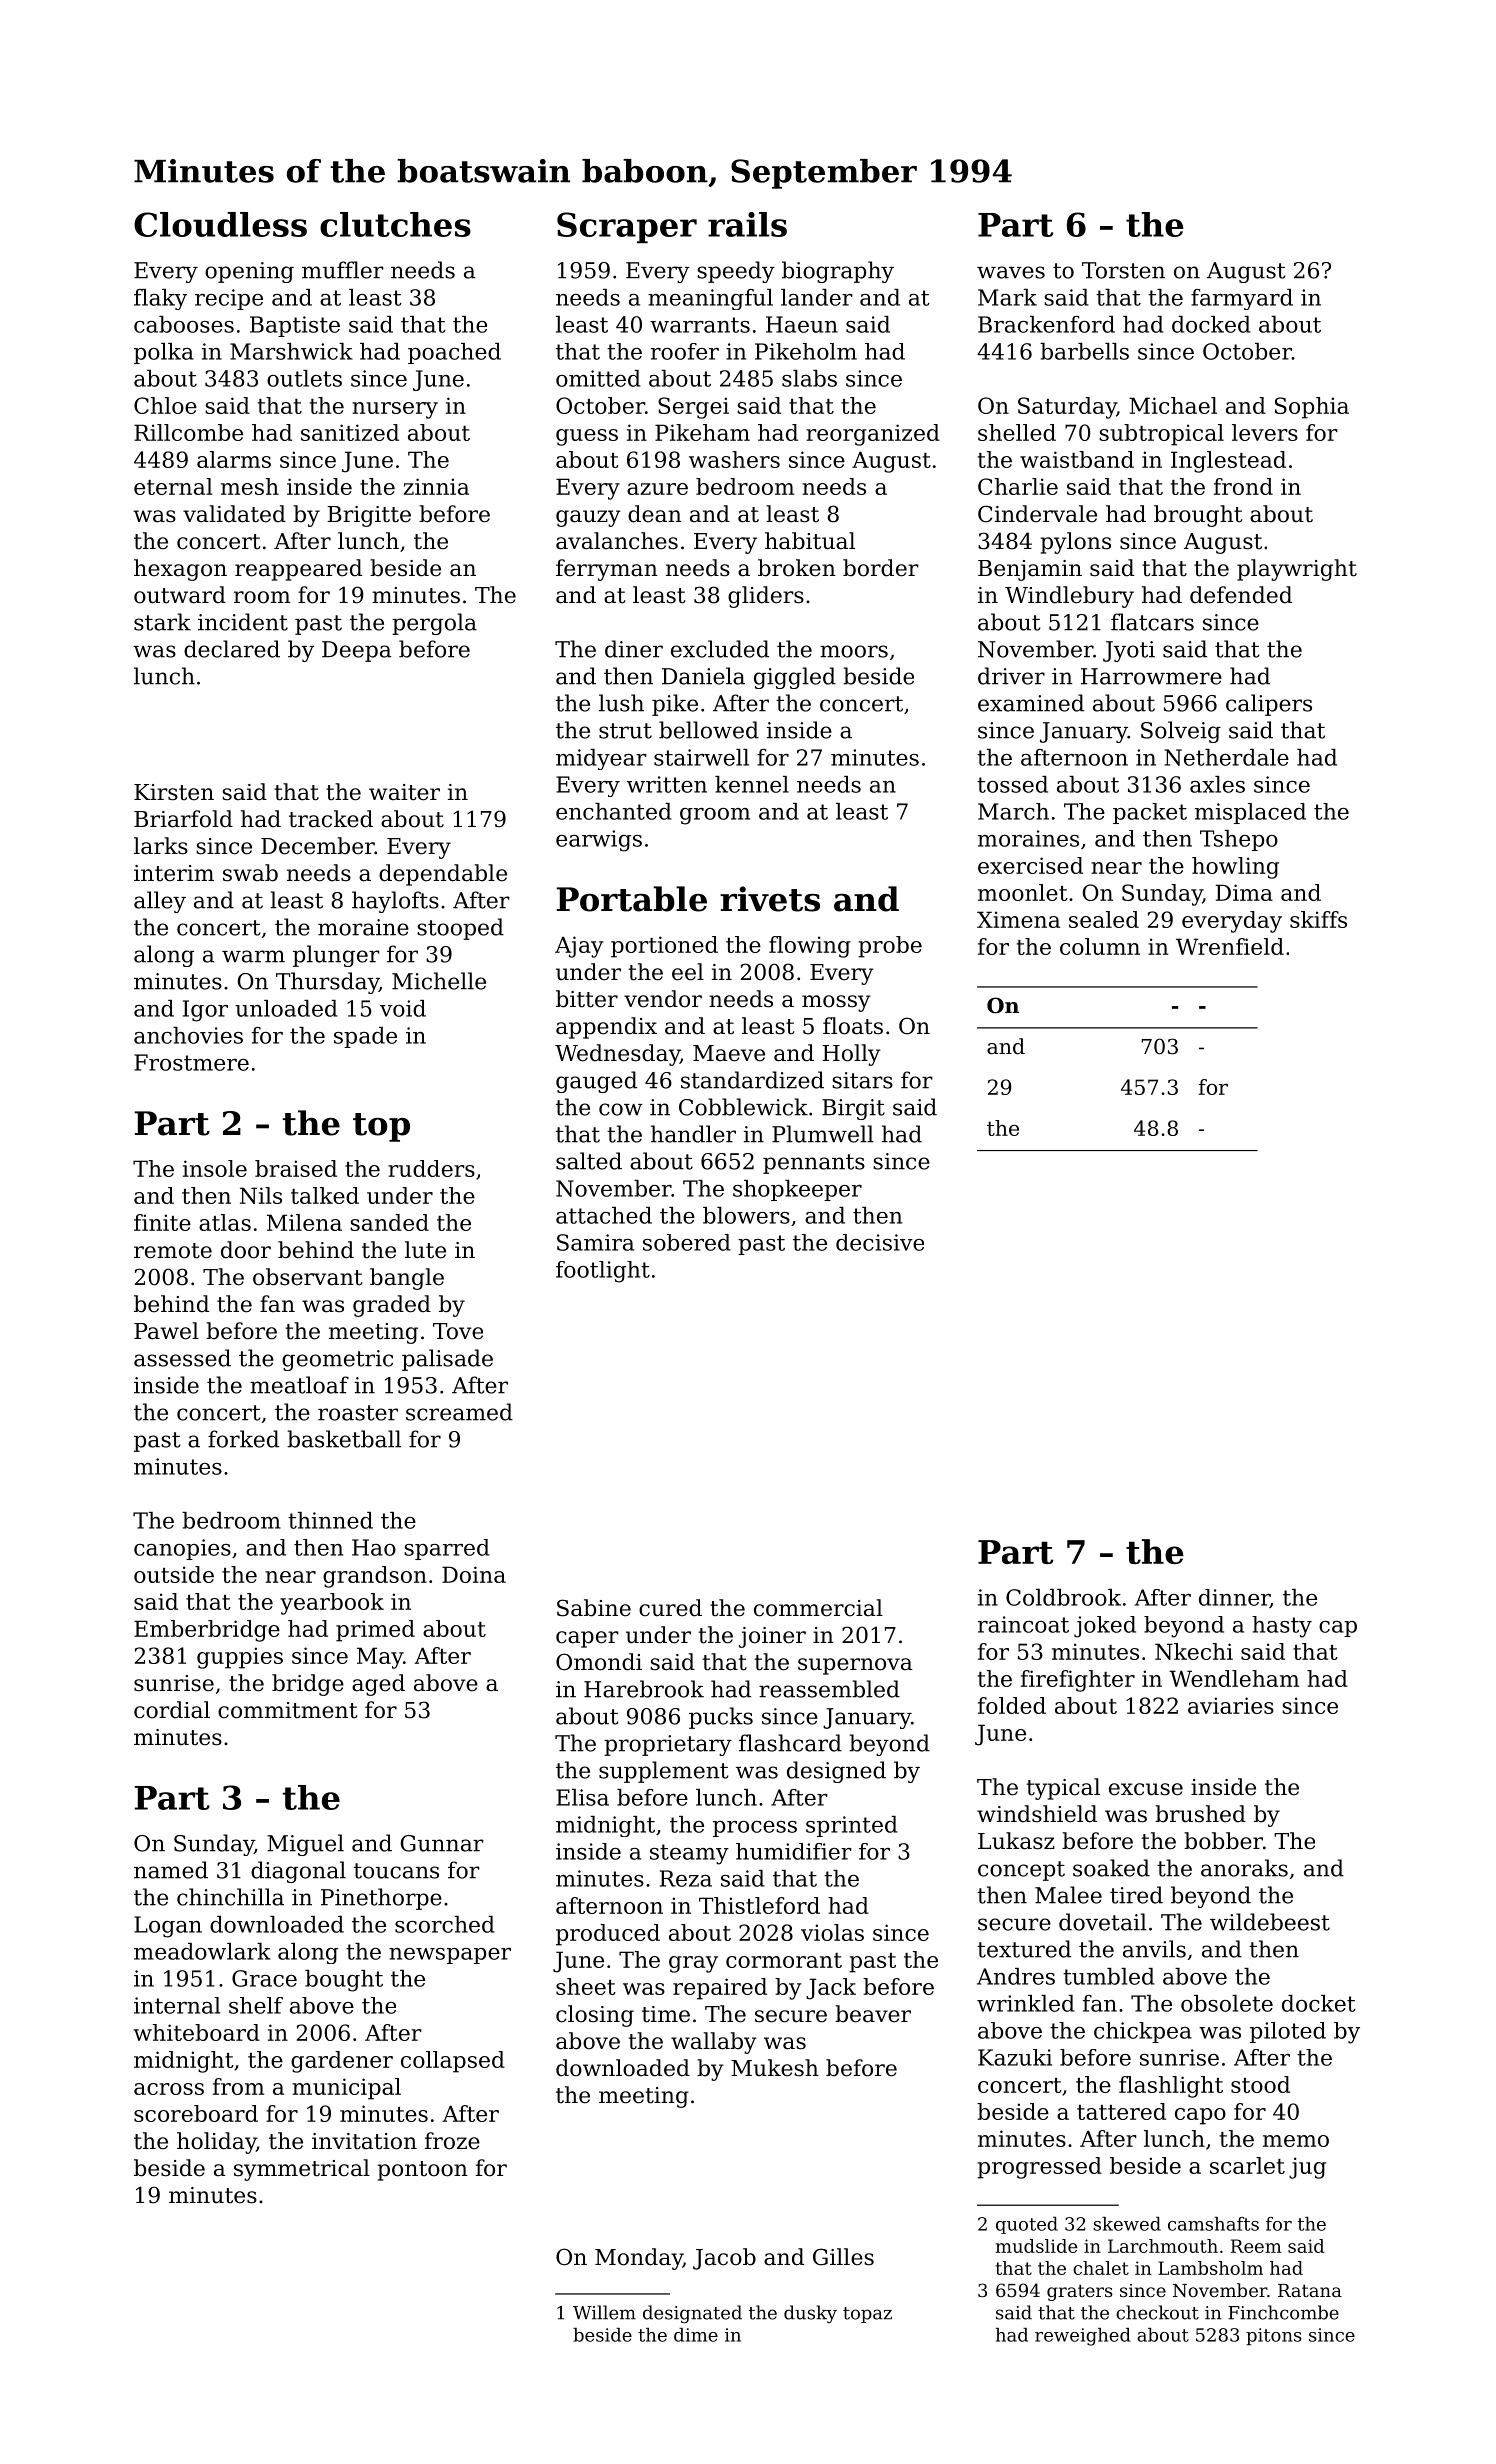 This image has width=1496, height=2464. I want to click on Cloudless, so click(220, 224).
